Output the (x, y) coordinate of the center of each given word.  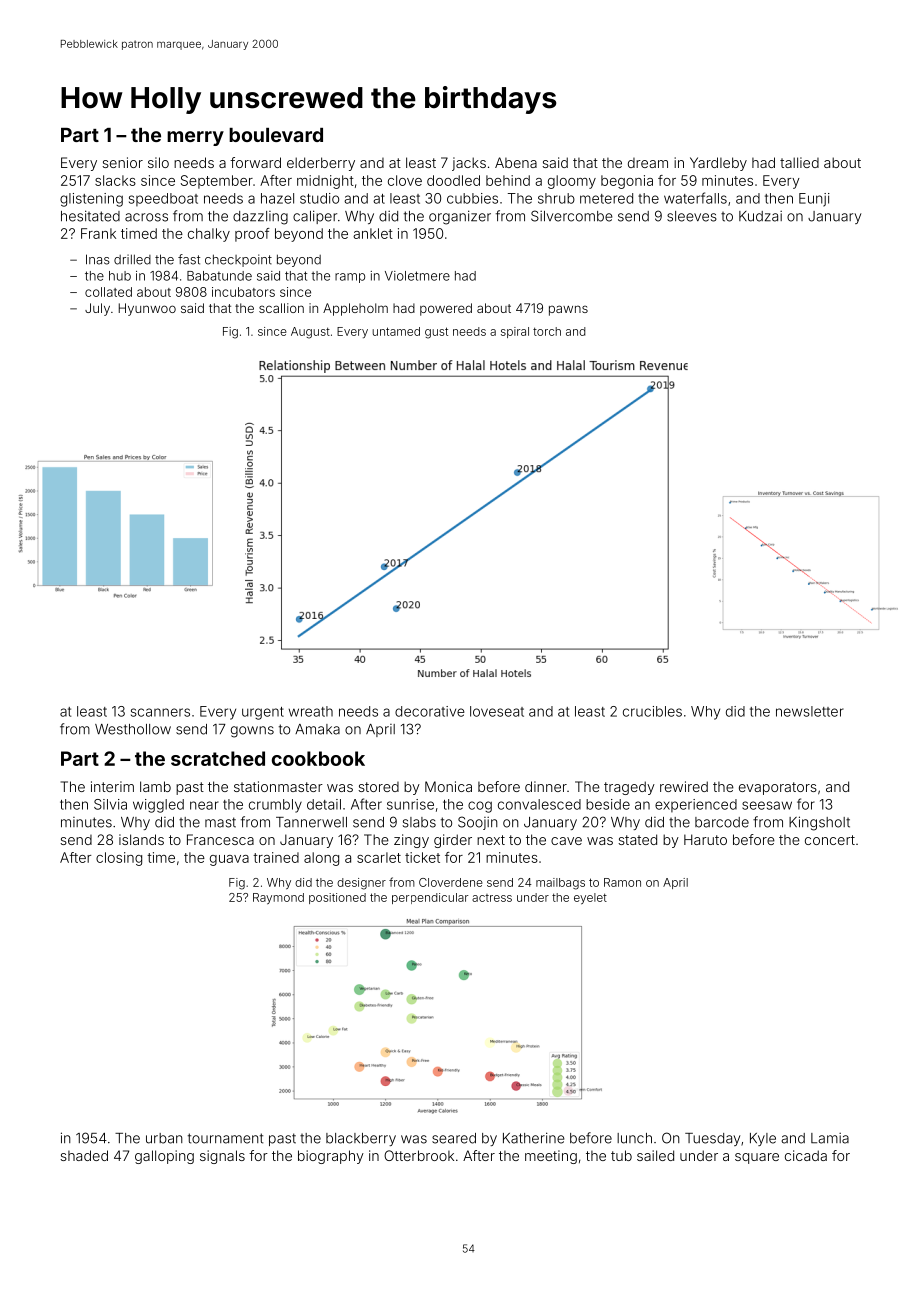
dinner (546, 786)
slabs (419, 822)
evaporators (778, 788)
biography (331, 1157)
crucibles (652, 711)
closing (119, 859)
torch (547, 331)
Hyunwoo (147, 309)
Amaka (317, 729)
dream (648, 163)
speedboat (163, 199)
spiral (515, 332)
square (757, 1158)
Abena (516, 162)
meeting (551, 1157)
